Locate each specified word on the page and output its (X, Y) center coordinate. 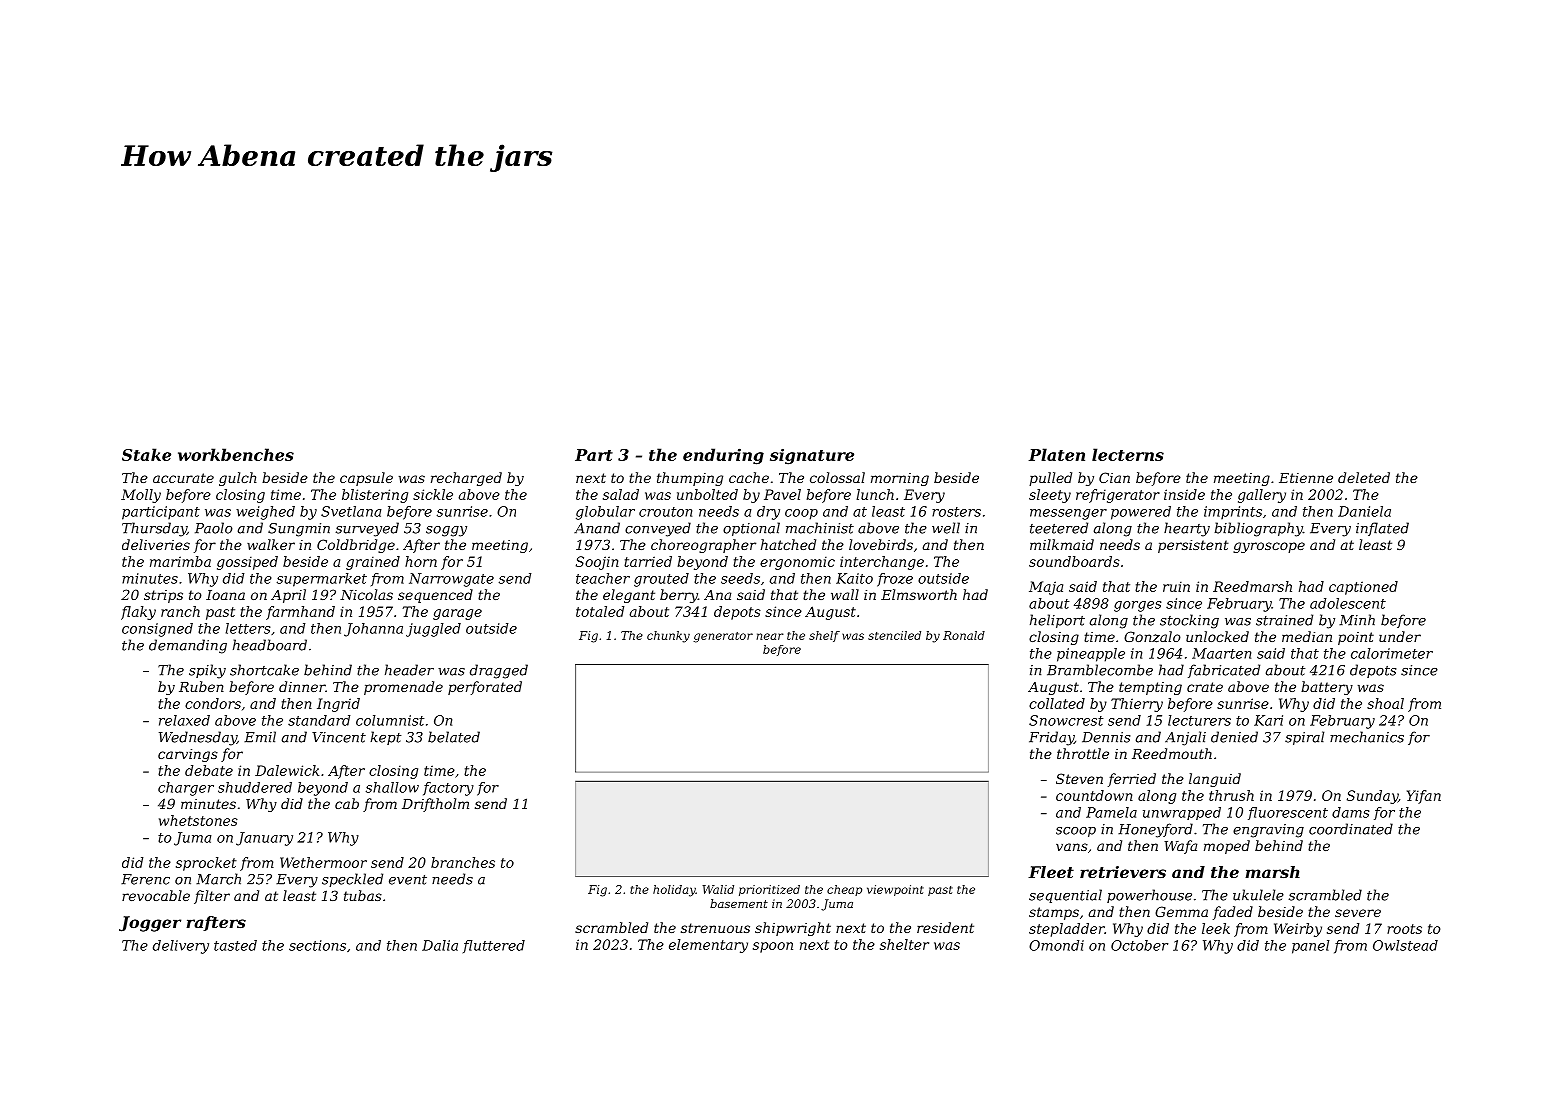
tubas (363, 895)
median (1307, 636)
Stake (146, 454)
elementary (708, 946)
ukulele (1258, 895)
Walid (718, 889)
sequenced (435, 596)
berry (679, 596)
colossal (837, 477)
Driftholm (435, 805)
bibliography (1258, 529)
